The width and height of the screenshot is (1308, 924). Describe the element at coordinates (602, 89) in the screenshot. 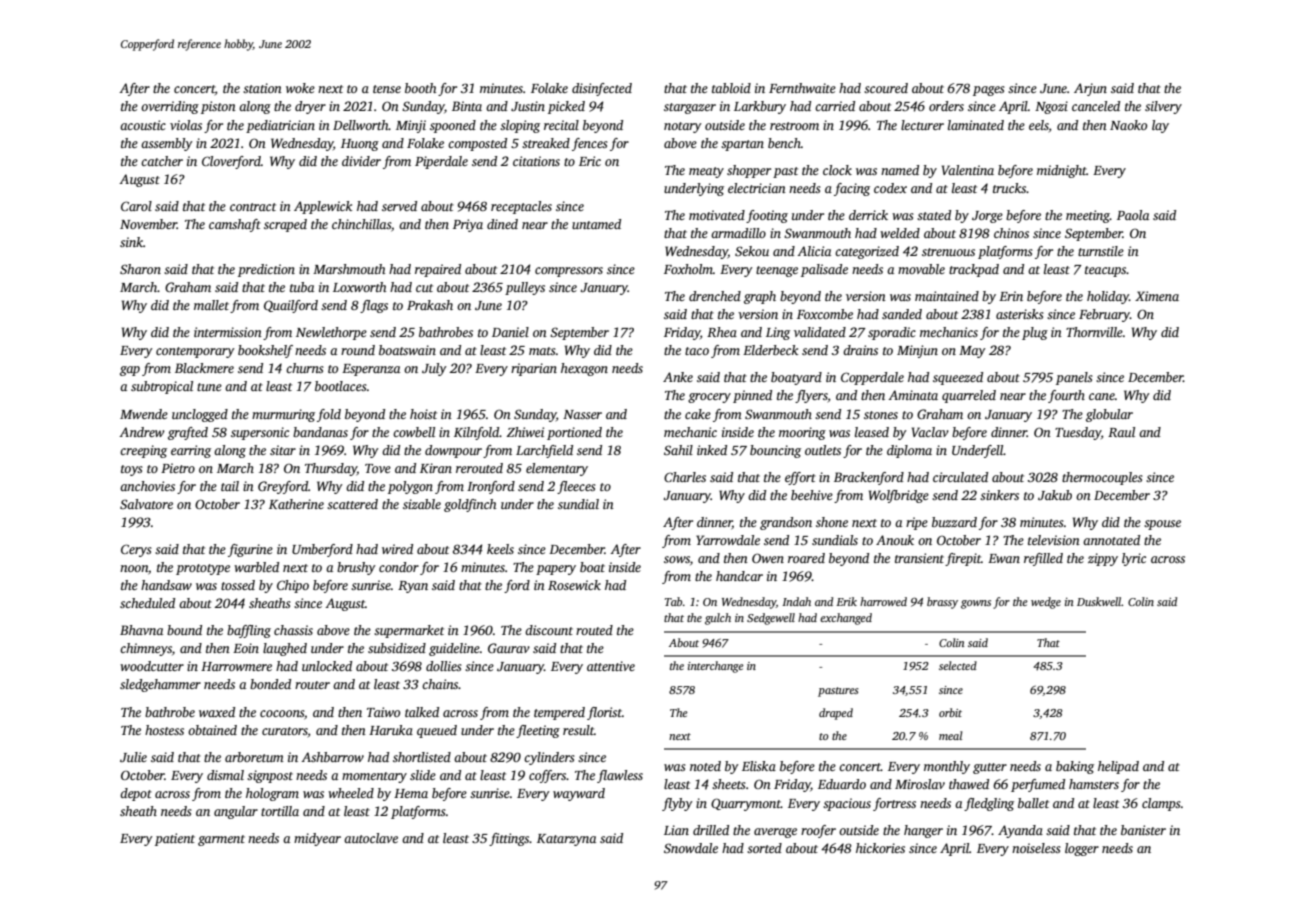

I see `disinfected` at that location.
